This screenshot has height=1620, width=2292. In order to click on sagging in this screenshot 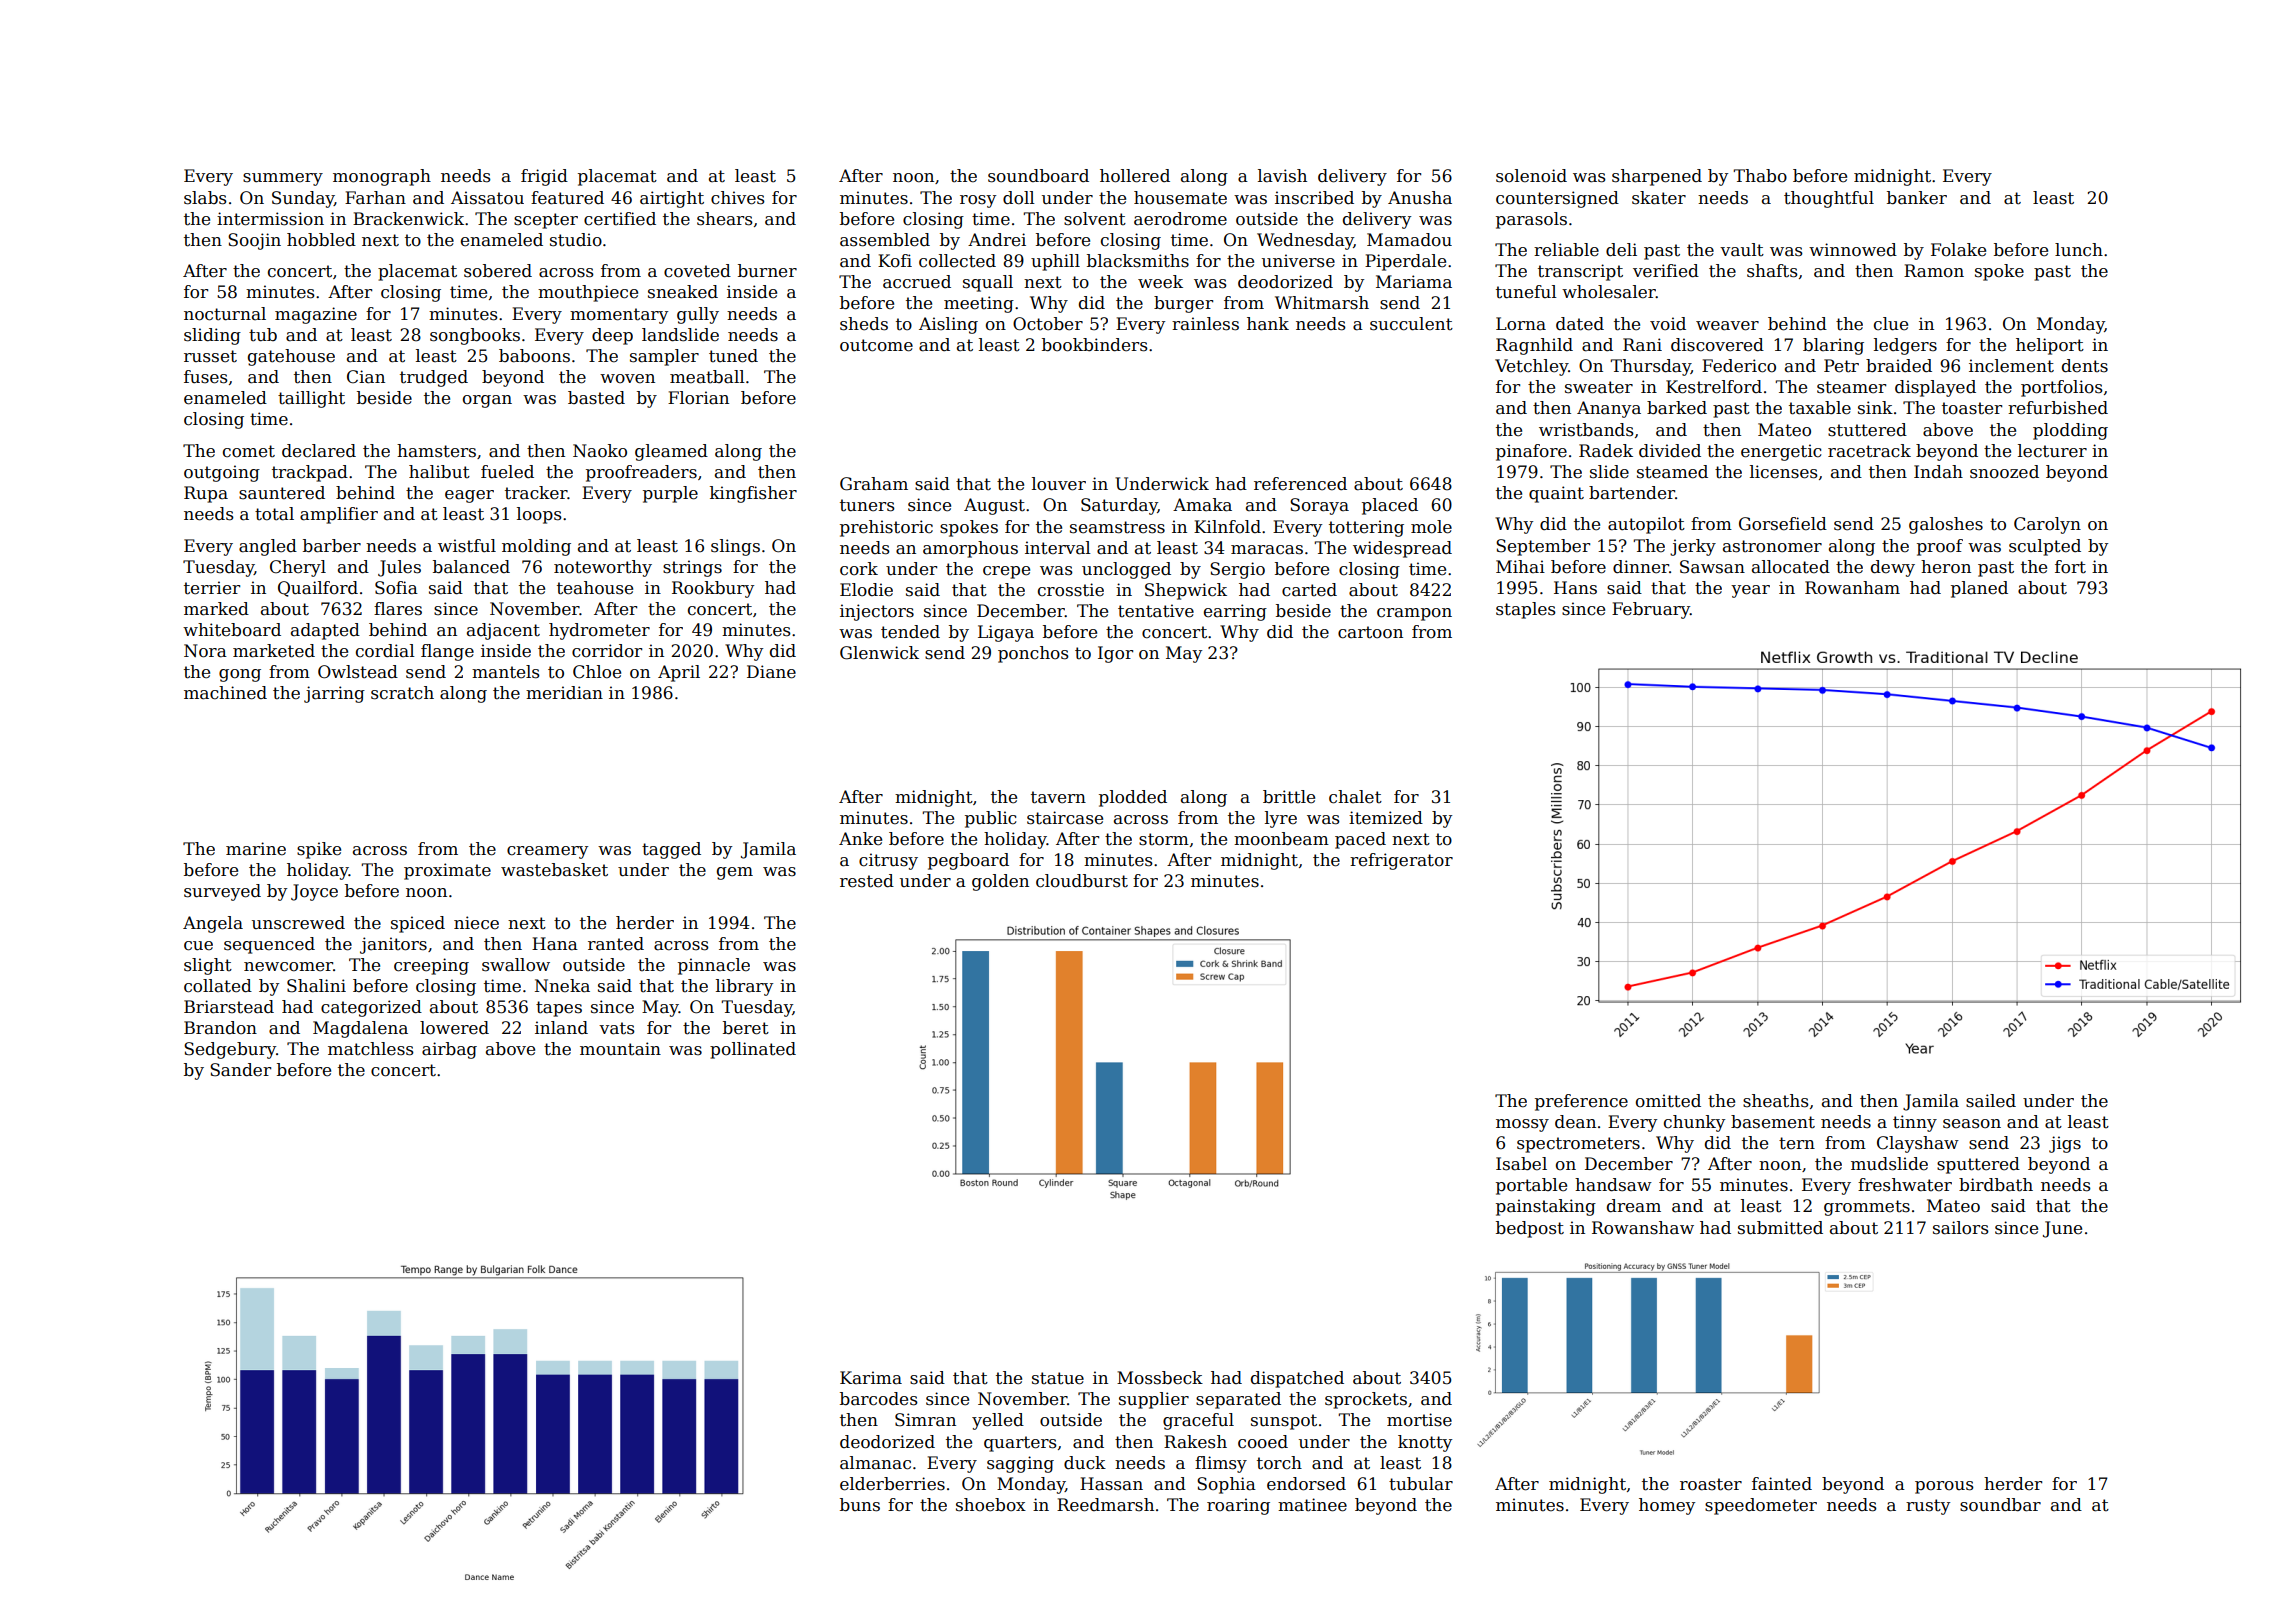, I will do `click(1020, 1464)`.
